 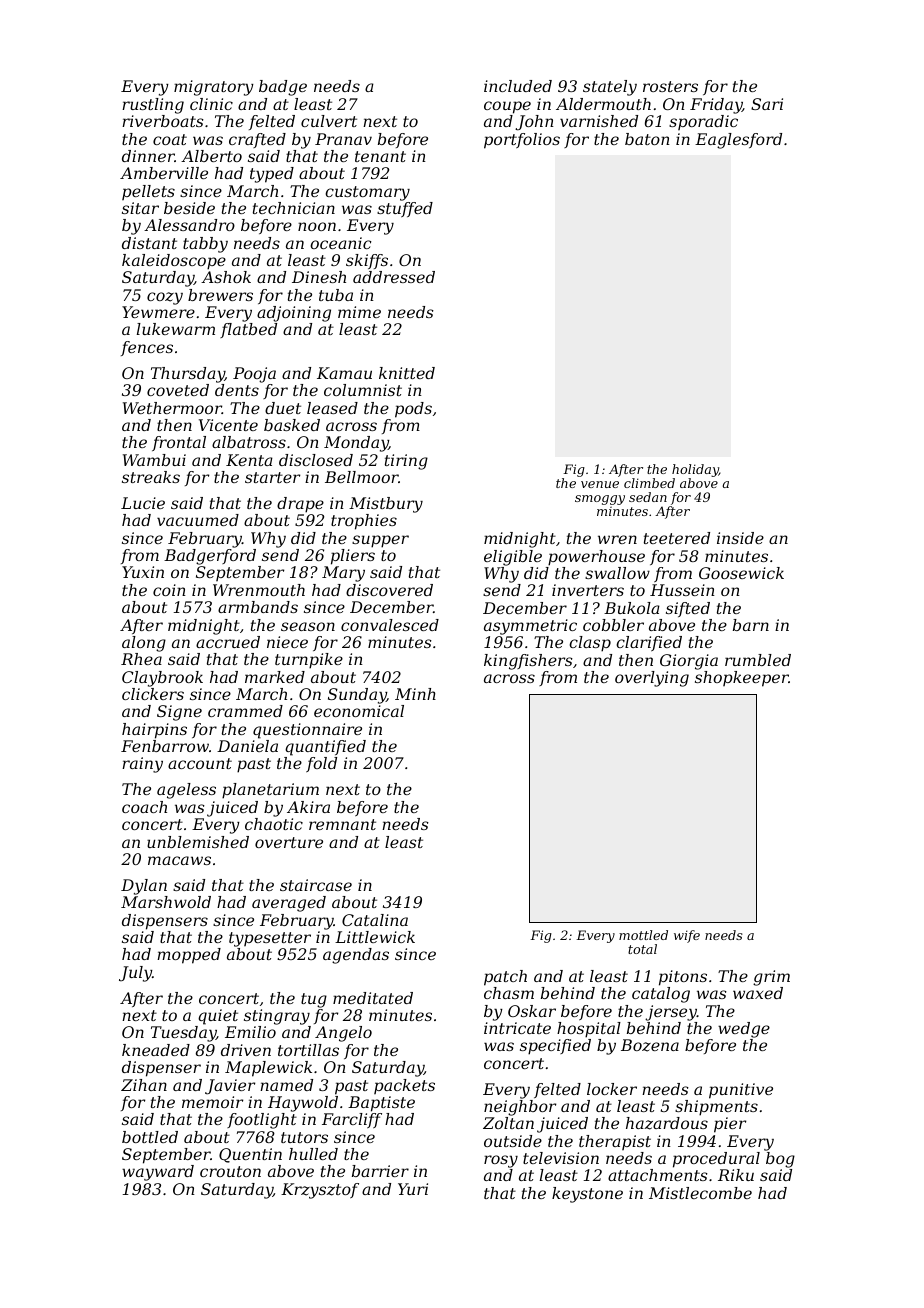 What do you see at coordinates (738, 141) in the document?
I see `Eaglesford` at bounding box center [738, 141].
